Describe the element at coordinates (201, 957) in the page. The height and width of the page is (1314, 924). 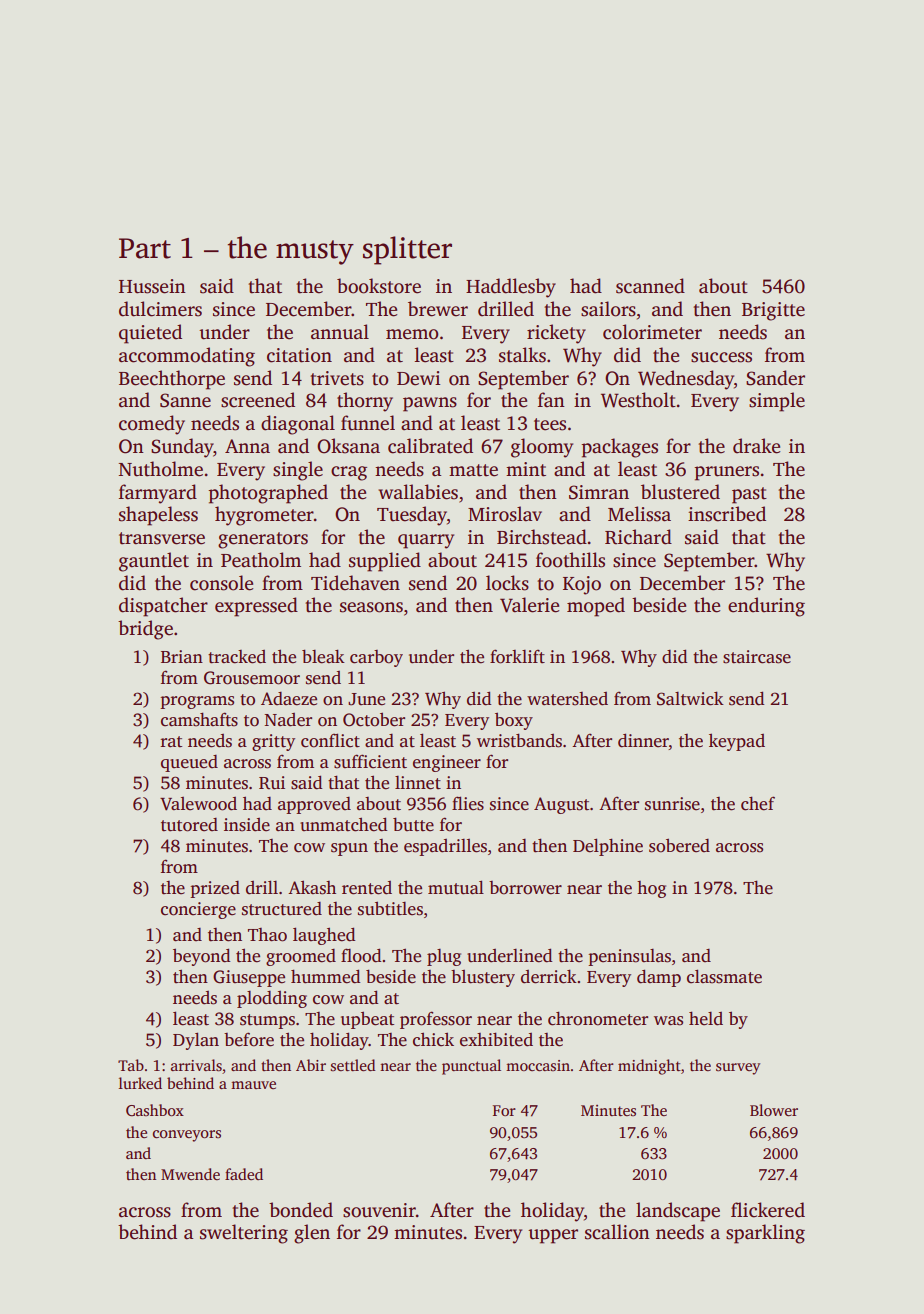
I see `beyond` at that location.
